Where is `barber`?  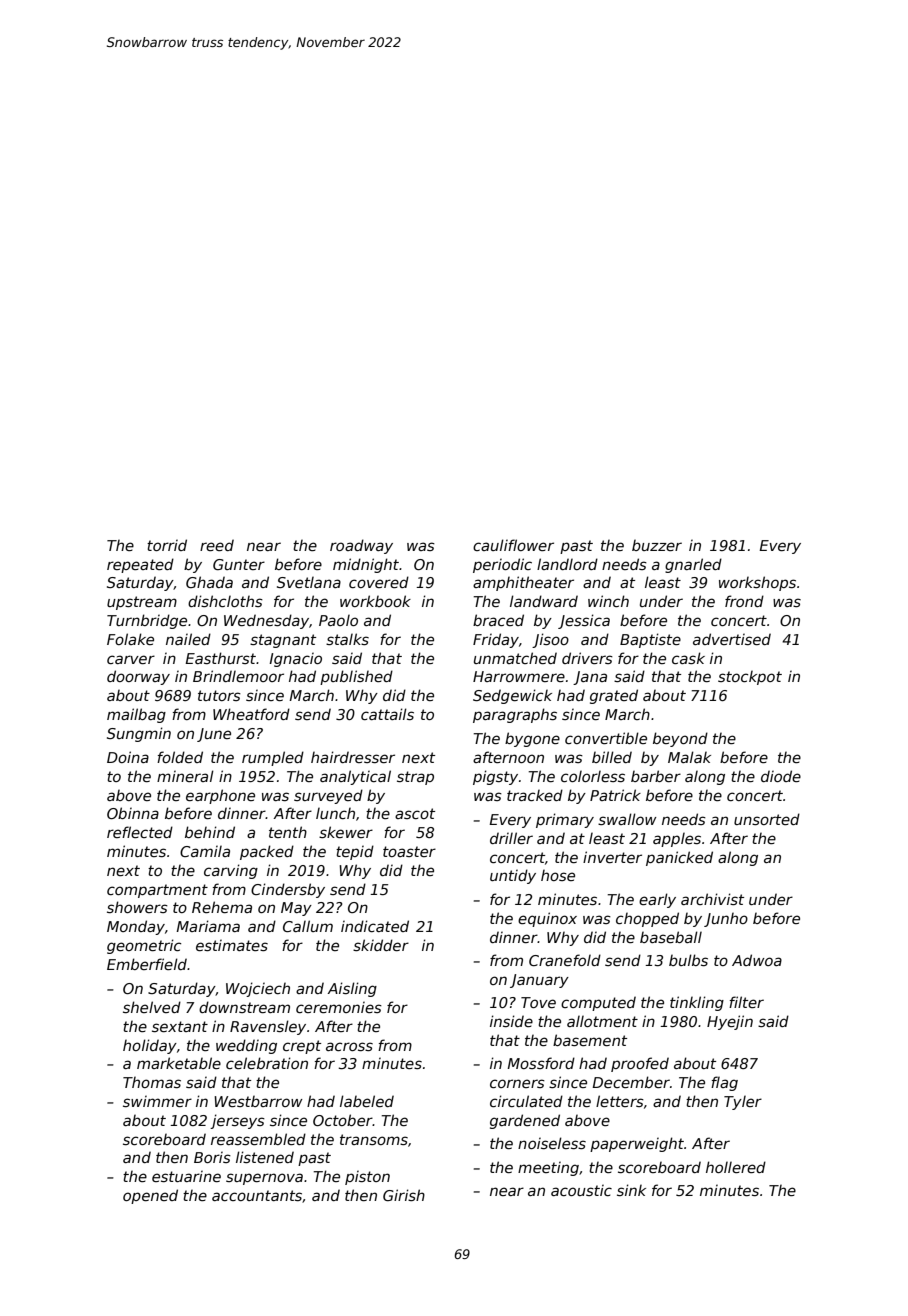 barber is located at coordinates (656, 776).
